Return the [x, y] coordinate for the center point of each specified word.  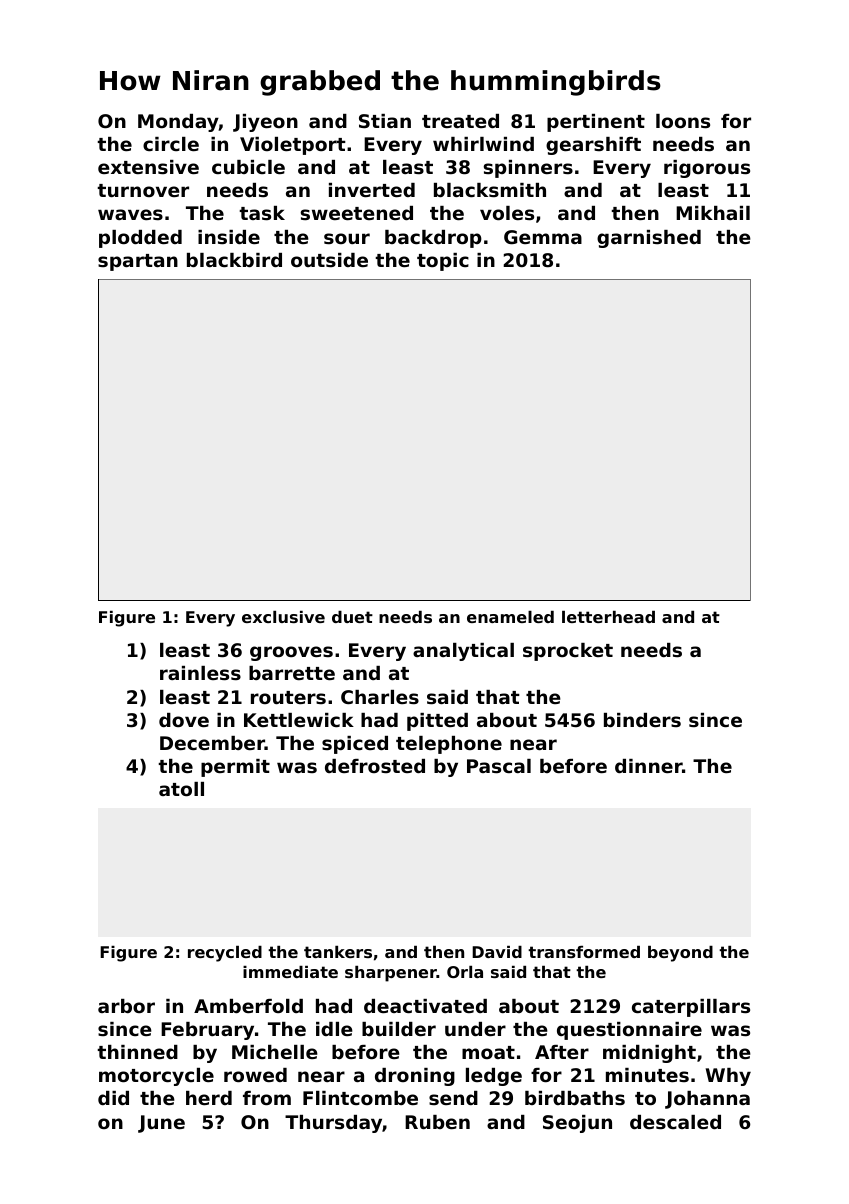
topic [443, 262]
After [562, 1052]
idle [334, 1029]
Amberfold [248, 1006]
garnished [649, 239]
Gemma [543, 237]
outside [329, 260]
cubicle [248, 167]
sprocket [568, 652]
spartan [138, 262]
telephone [449, 745]
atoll [181, 789]
